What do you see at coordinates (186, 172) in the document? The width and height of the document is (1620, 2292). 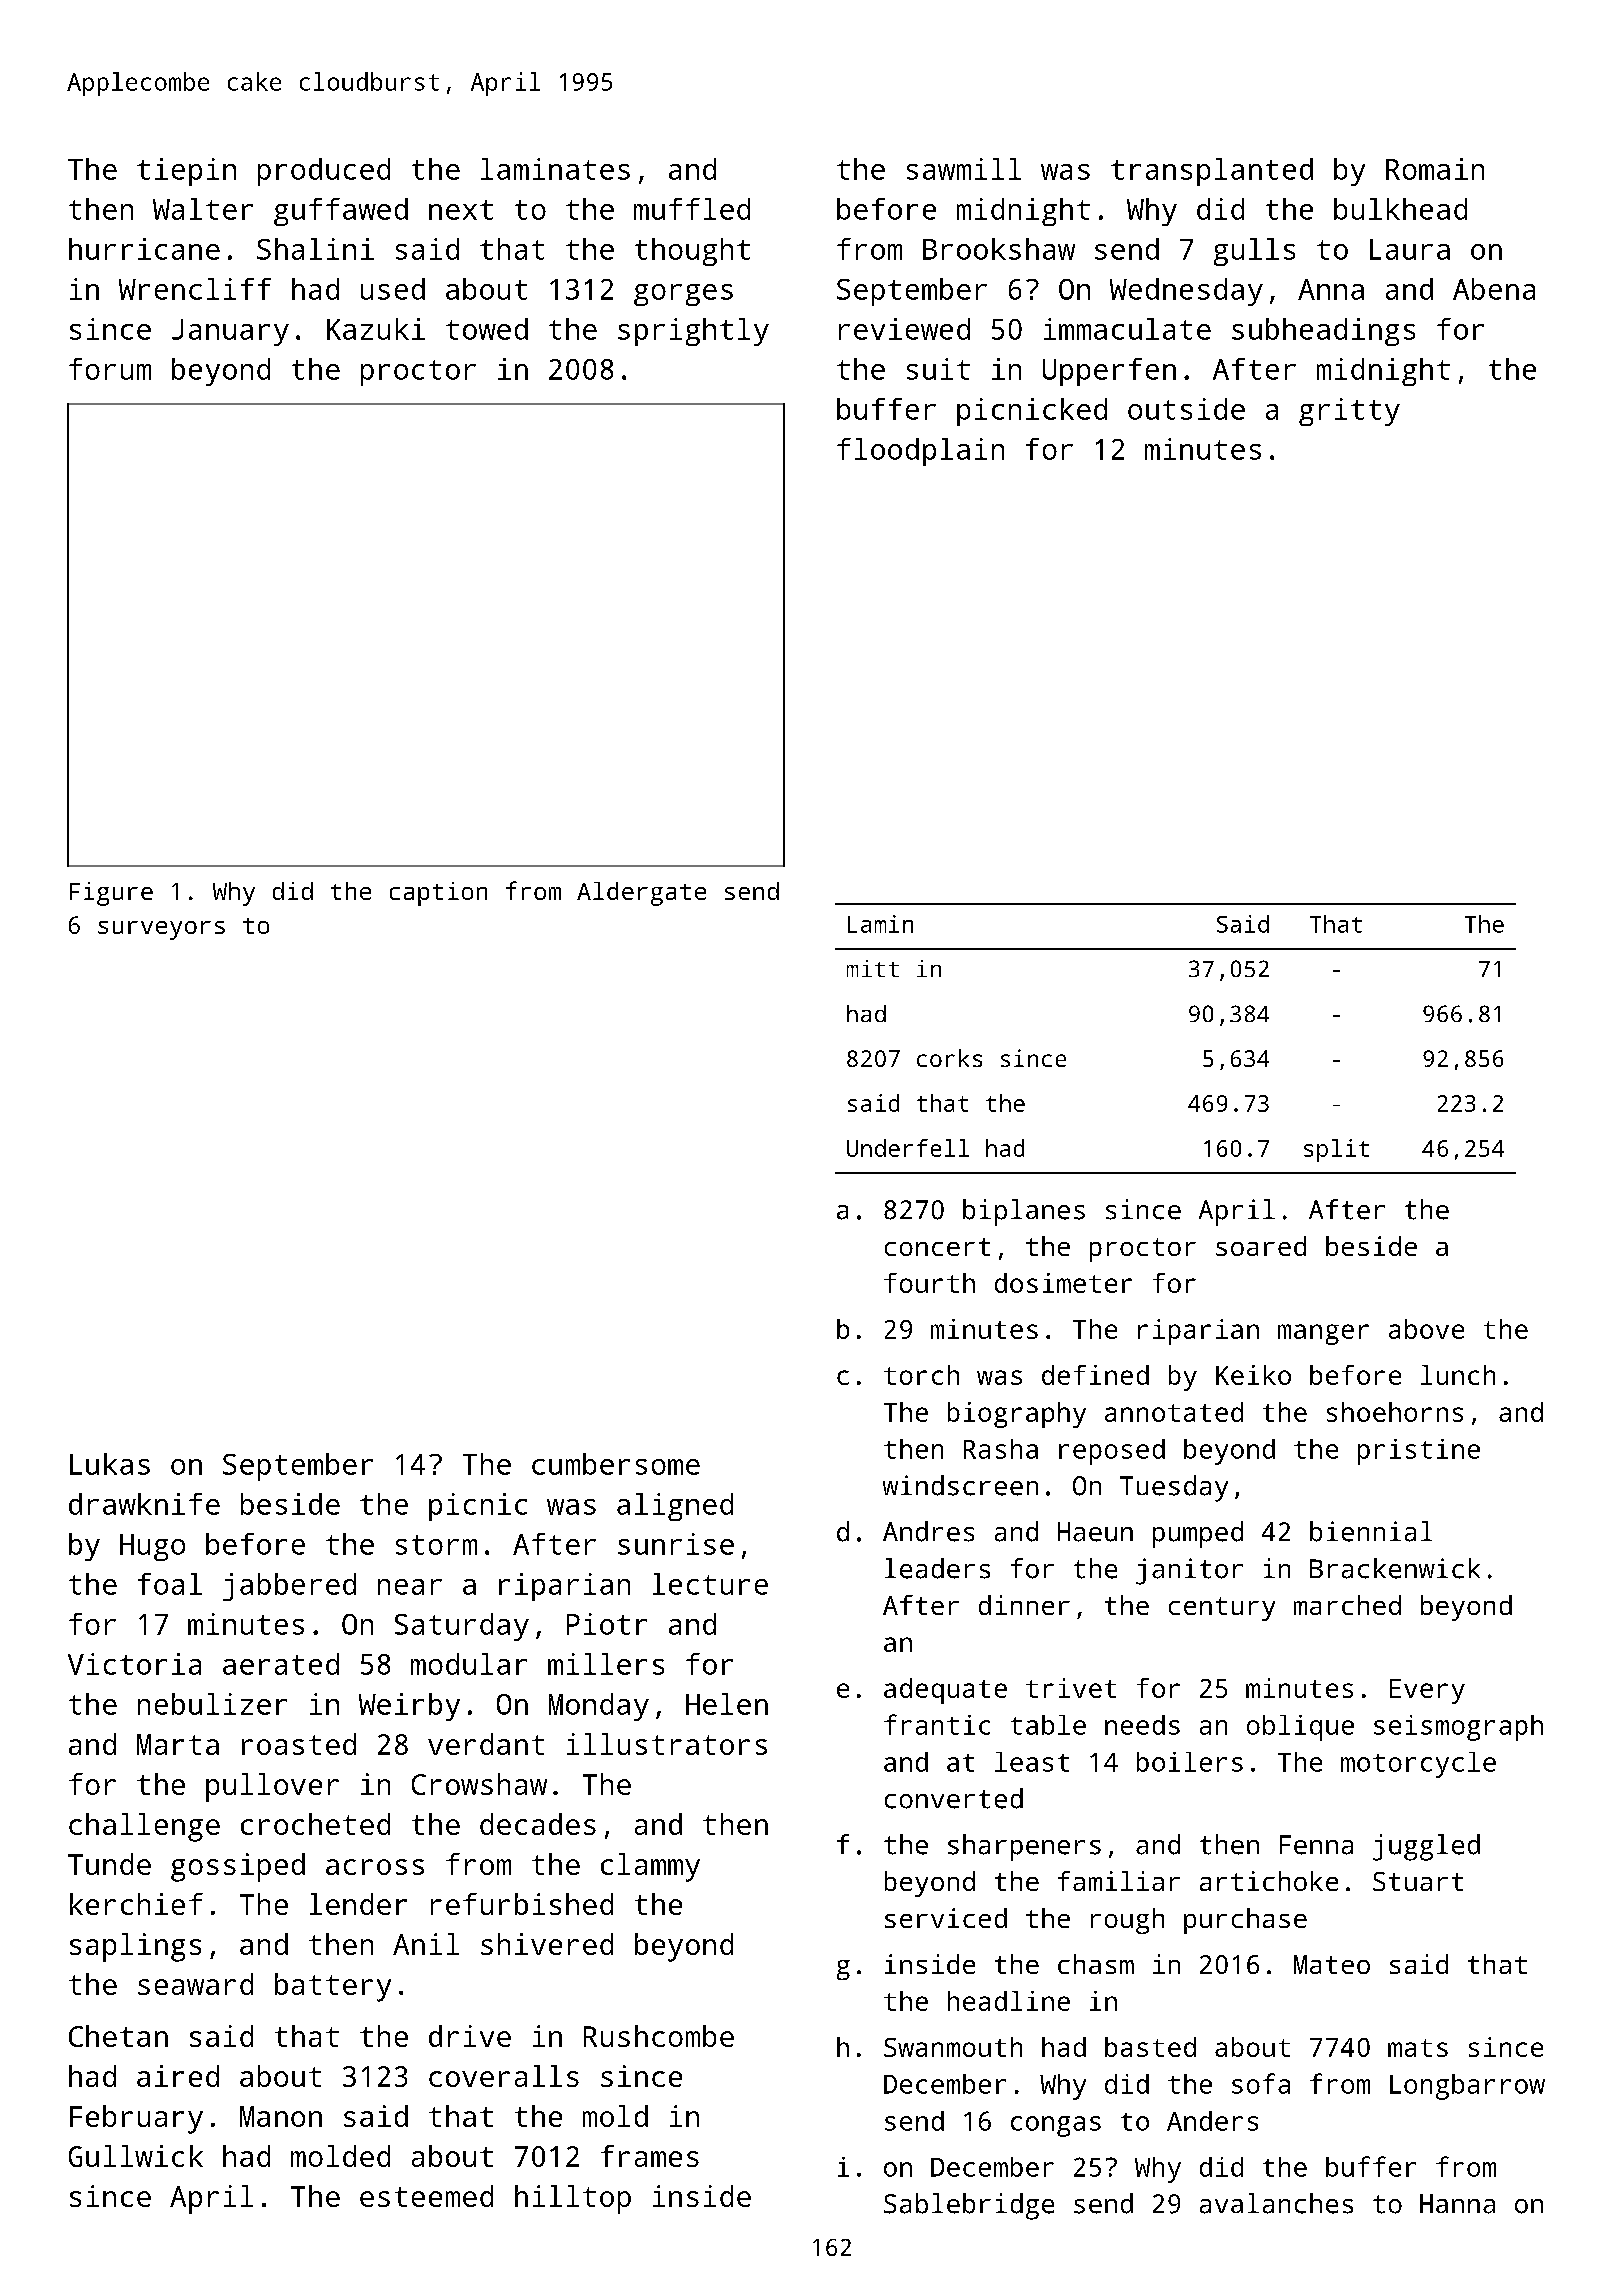 I see `tiepin` at bounding box center [186, 172].
